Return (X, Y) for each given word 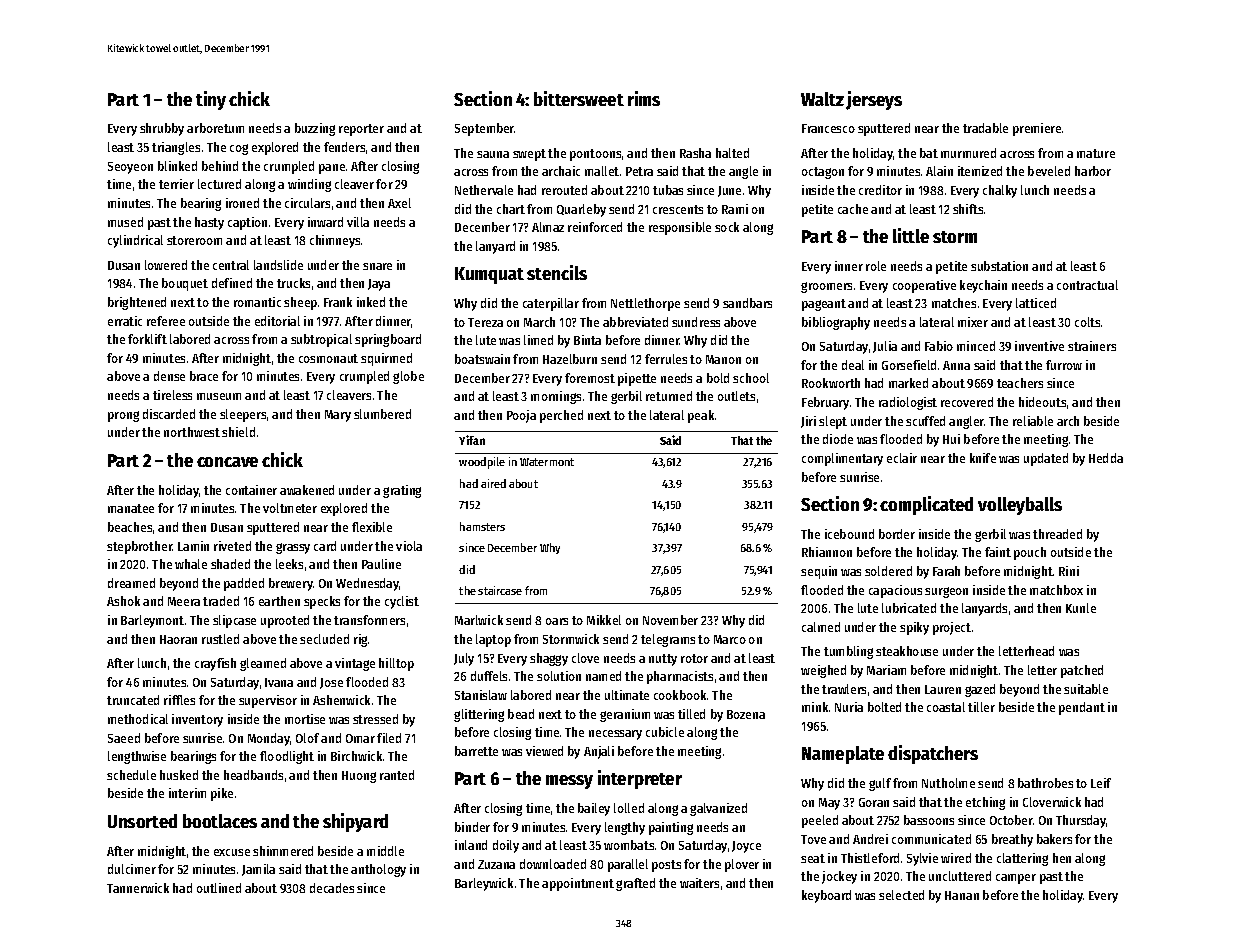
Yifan (472, 440)
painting (671, 828)
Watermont (547, 462)
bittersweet (579, 98)
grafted (635, 884)
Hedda (1106, 458)
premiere (1037, 129)
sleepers (243, 415)
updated (1046, 459)
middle (385, 851)
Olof (307, 738)
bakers (1054, 839)
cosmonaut (328, 358)
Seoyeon (130, 168)
